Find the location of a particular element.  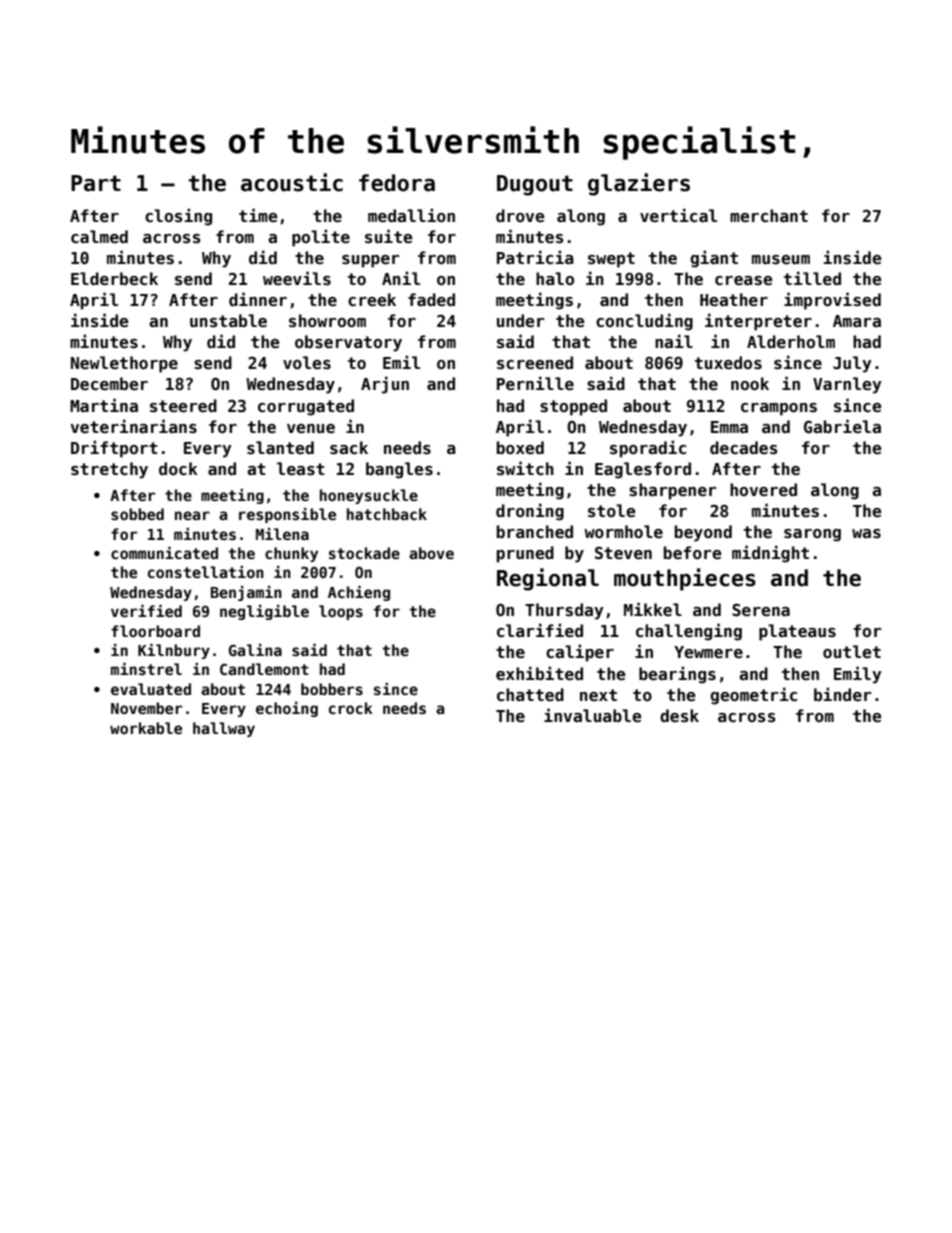

communicated is located at coordinates (164, 553).
